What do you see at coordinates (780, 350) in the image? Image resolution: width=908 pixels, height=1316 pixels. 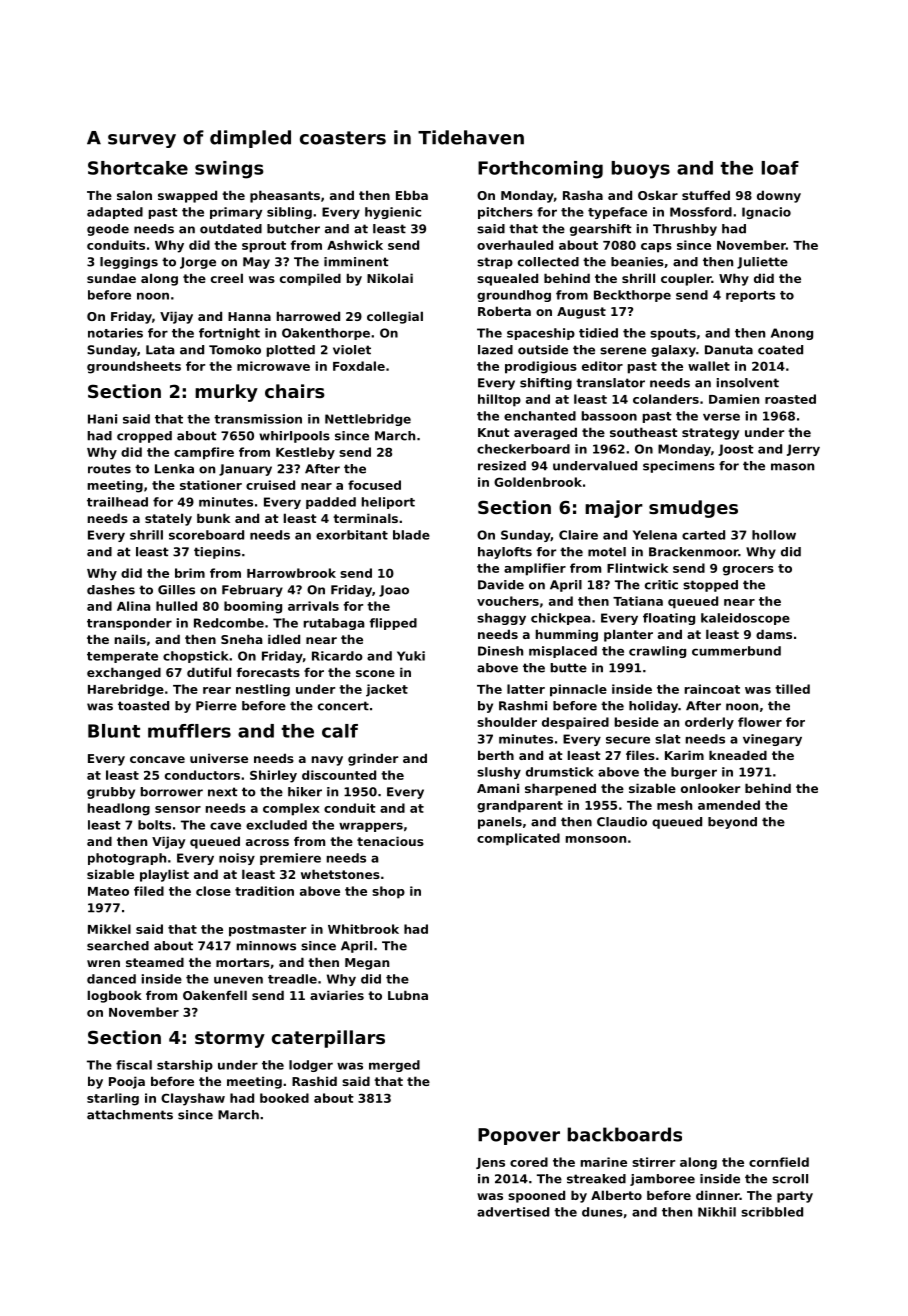 I see `coated` at bounding box center [780, 350].
